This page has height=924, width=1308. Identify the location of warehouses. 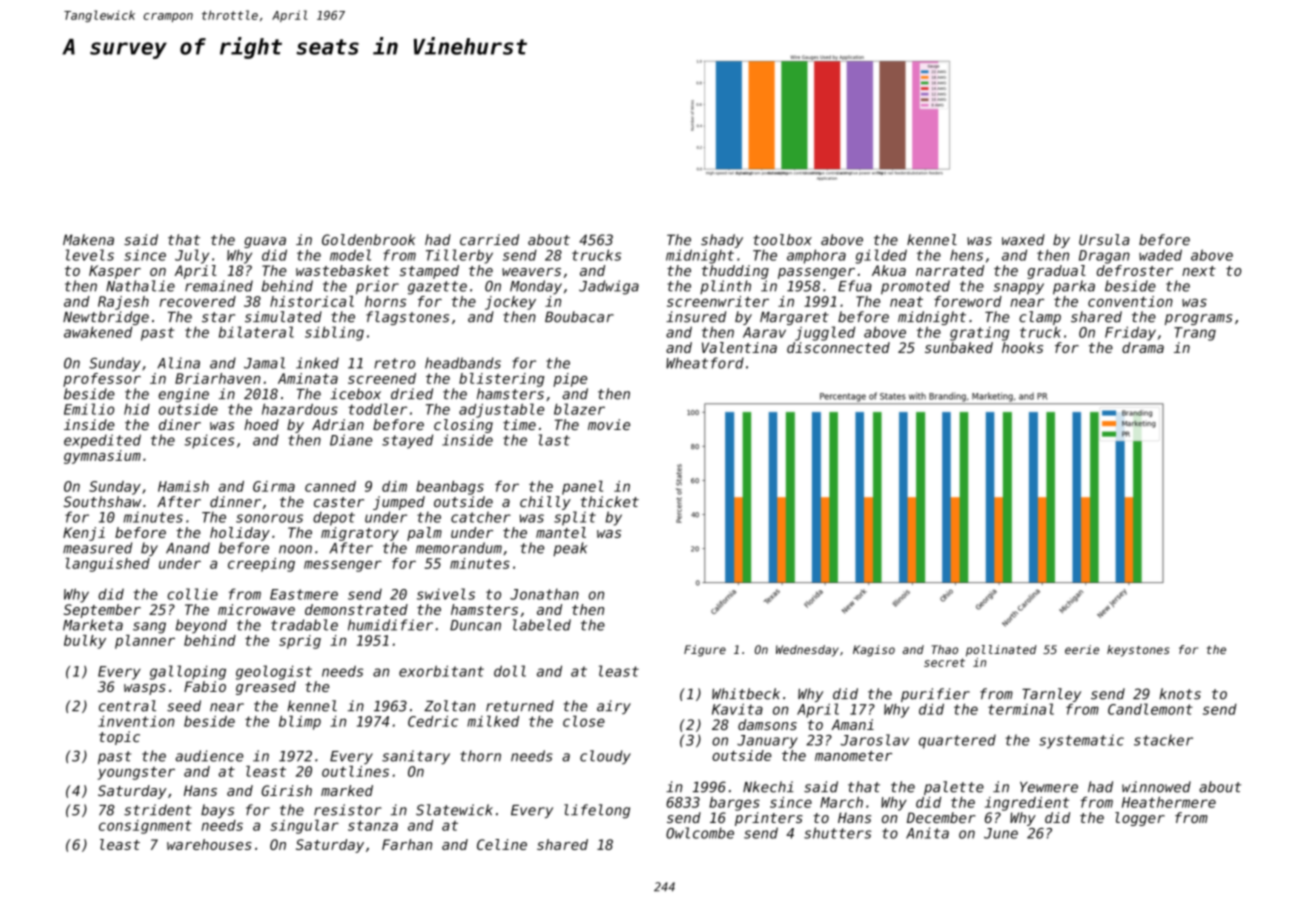
(209, 844).
